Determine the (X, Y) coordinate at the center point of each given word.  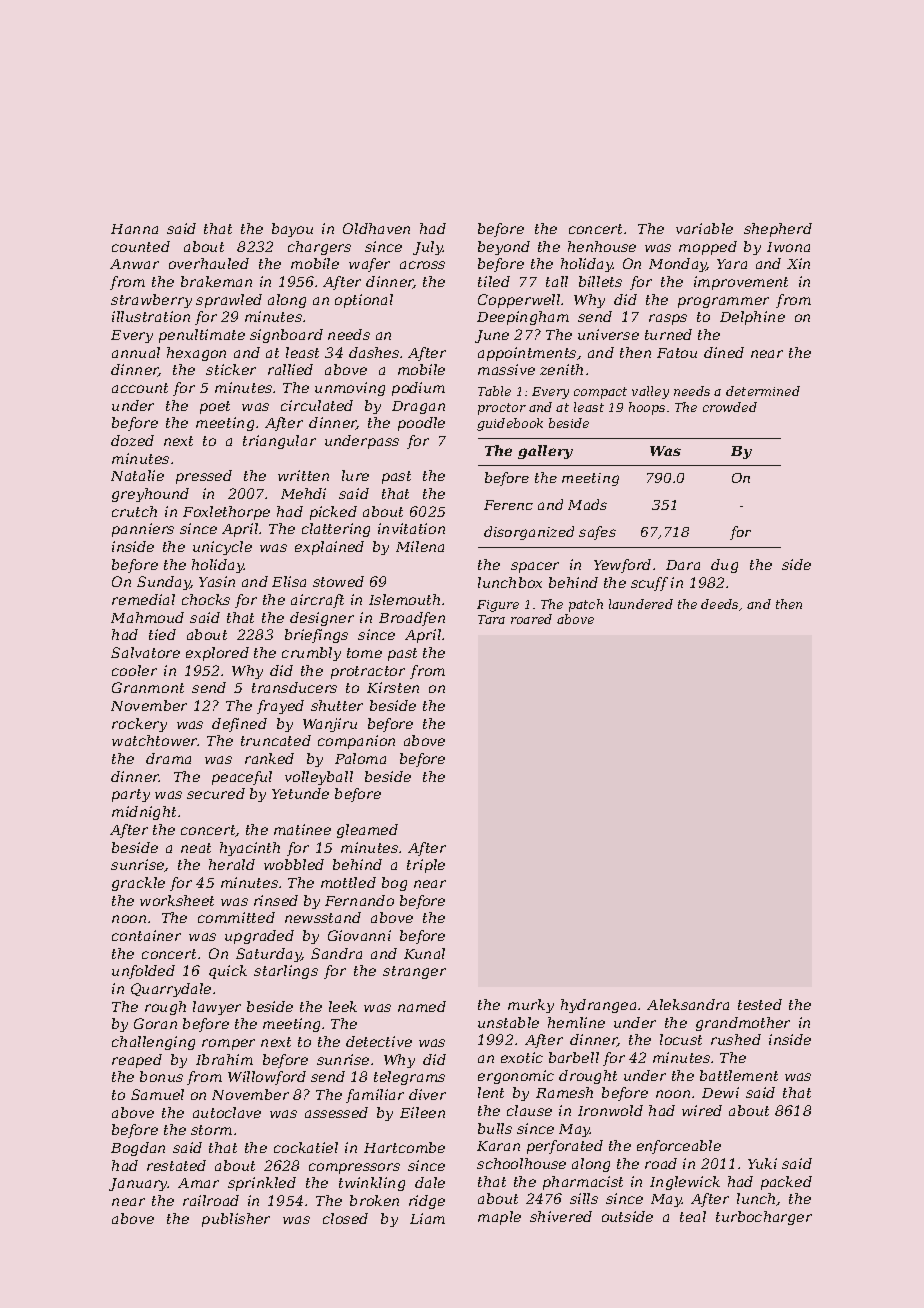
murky (531, 1006)
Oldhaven (376, 228)
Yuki (762, 1163)
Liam (427, 1218)
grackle (138, 884)
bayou (292, 230)
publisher (236, 1220)
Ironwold (610, 1110)
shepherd (778, 230)
